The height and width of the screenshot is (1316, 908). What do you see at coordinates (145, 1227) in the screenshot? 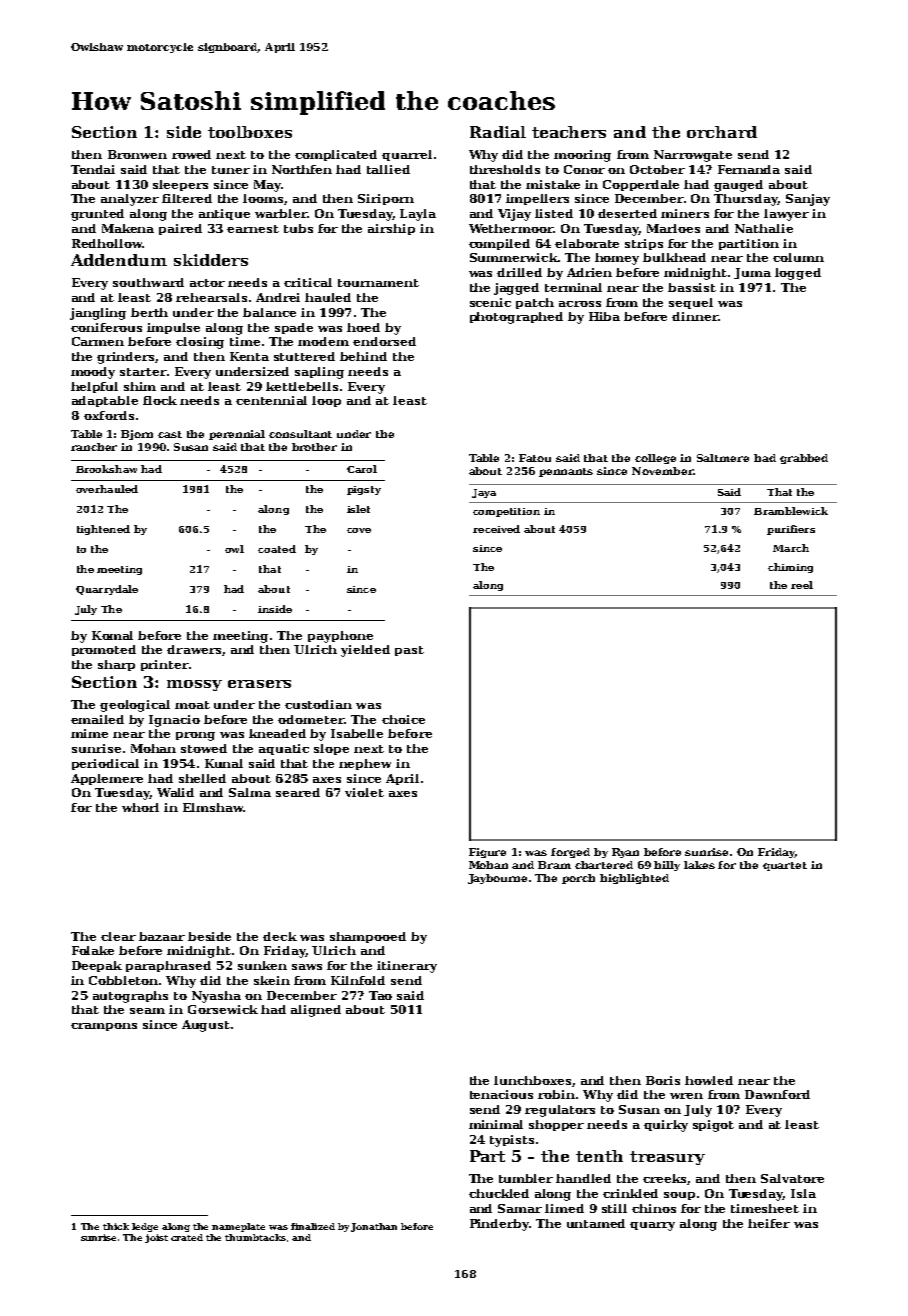
I see `ledge` at bounding box center [145, 1227].
